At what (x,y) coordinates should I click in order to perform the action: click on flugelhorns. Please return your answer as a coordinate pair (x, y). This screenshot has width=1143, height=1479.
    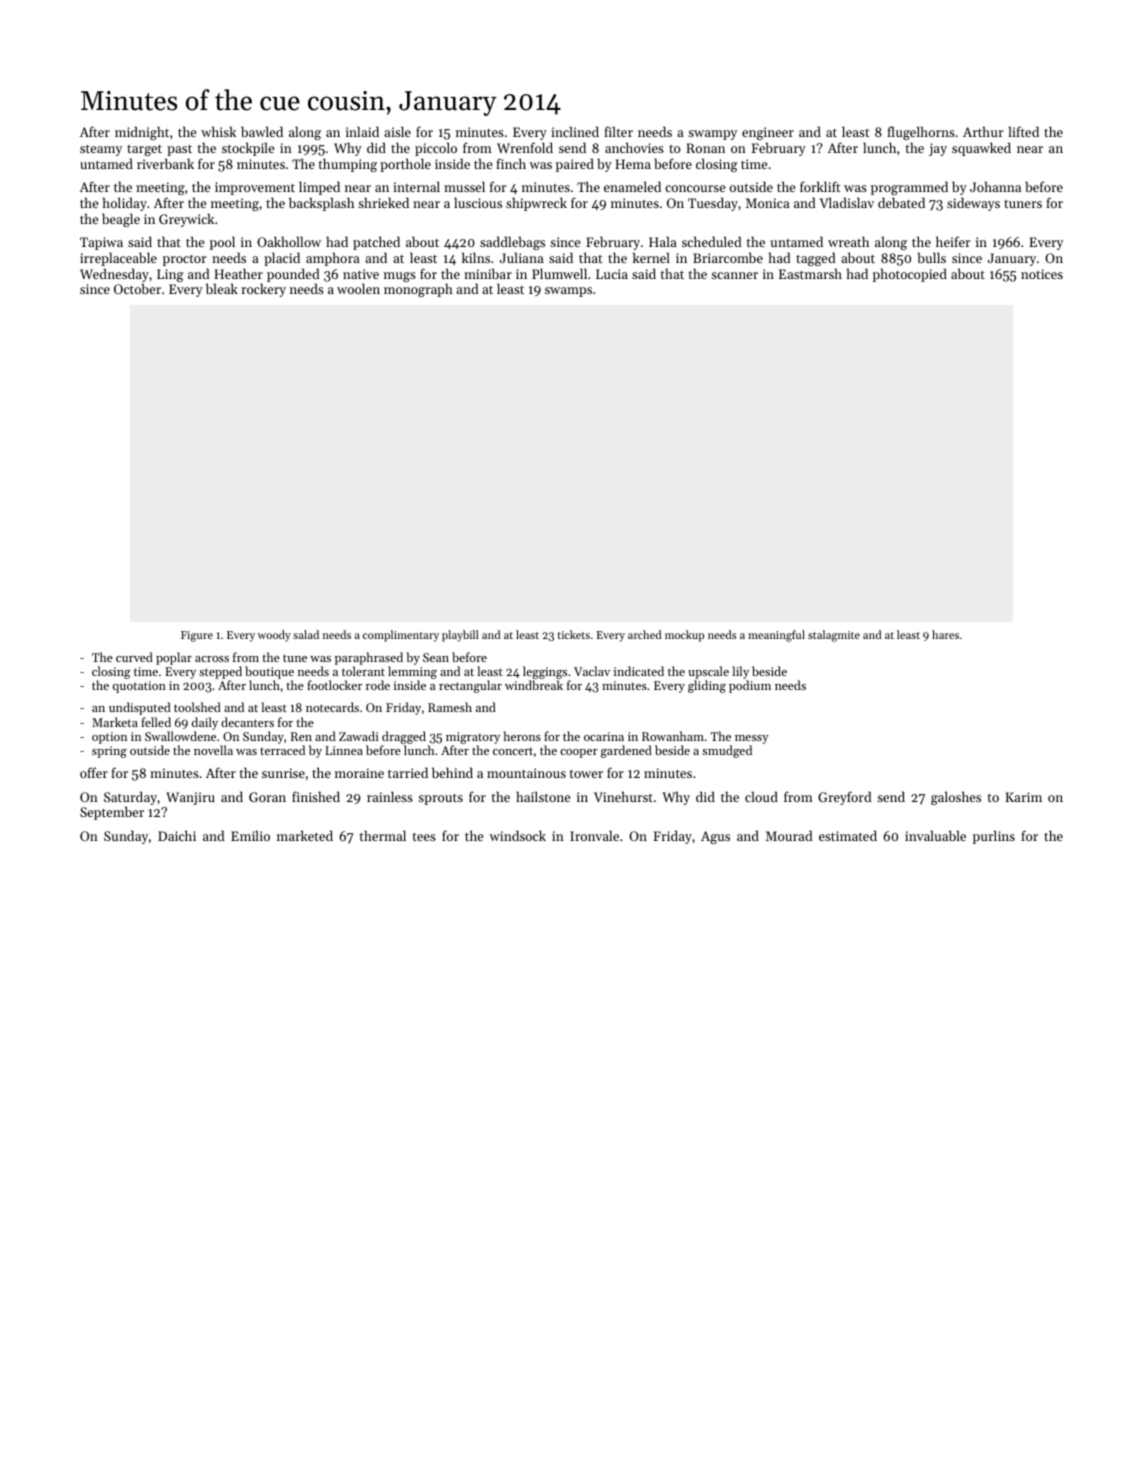
    Looking at the image, I should click on (921, 133).
